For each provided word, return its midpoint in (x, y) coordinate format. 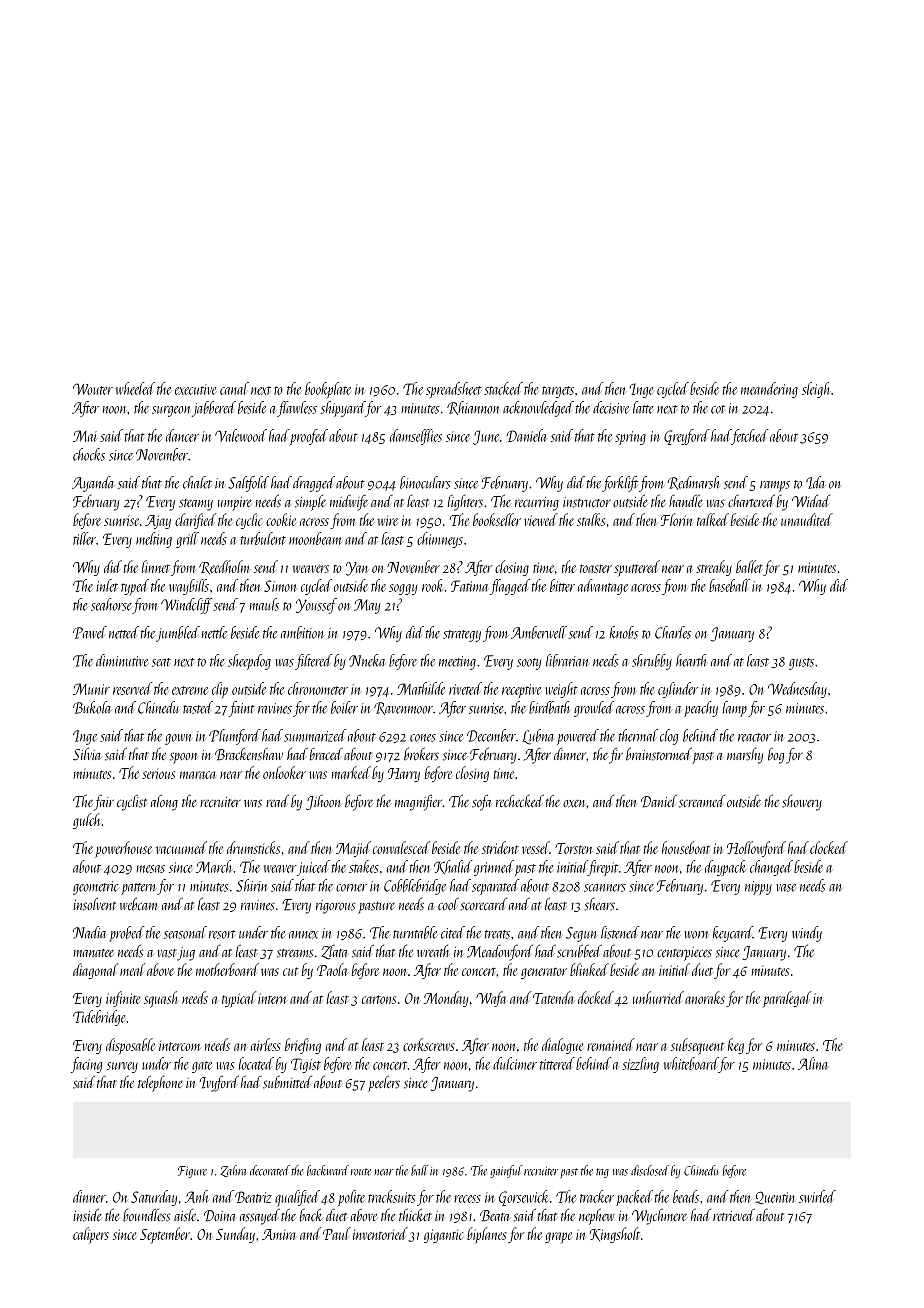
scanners (605, 888)
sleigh (815, 390)
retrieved (734, 1214)
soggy (403, 589)
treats (497, 934)
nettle (214, 632)
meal (132, 969)
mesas (150, 869)
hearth (691, 660)
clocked (829, 847)
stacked (503, 388)
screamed (702, 801)
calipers (91, 1235)
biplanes (487, 1235)
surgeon (171, 411)
